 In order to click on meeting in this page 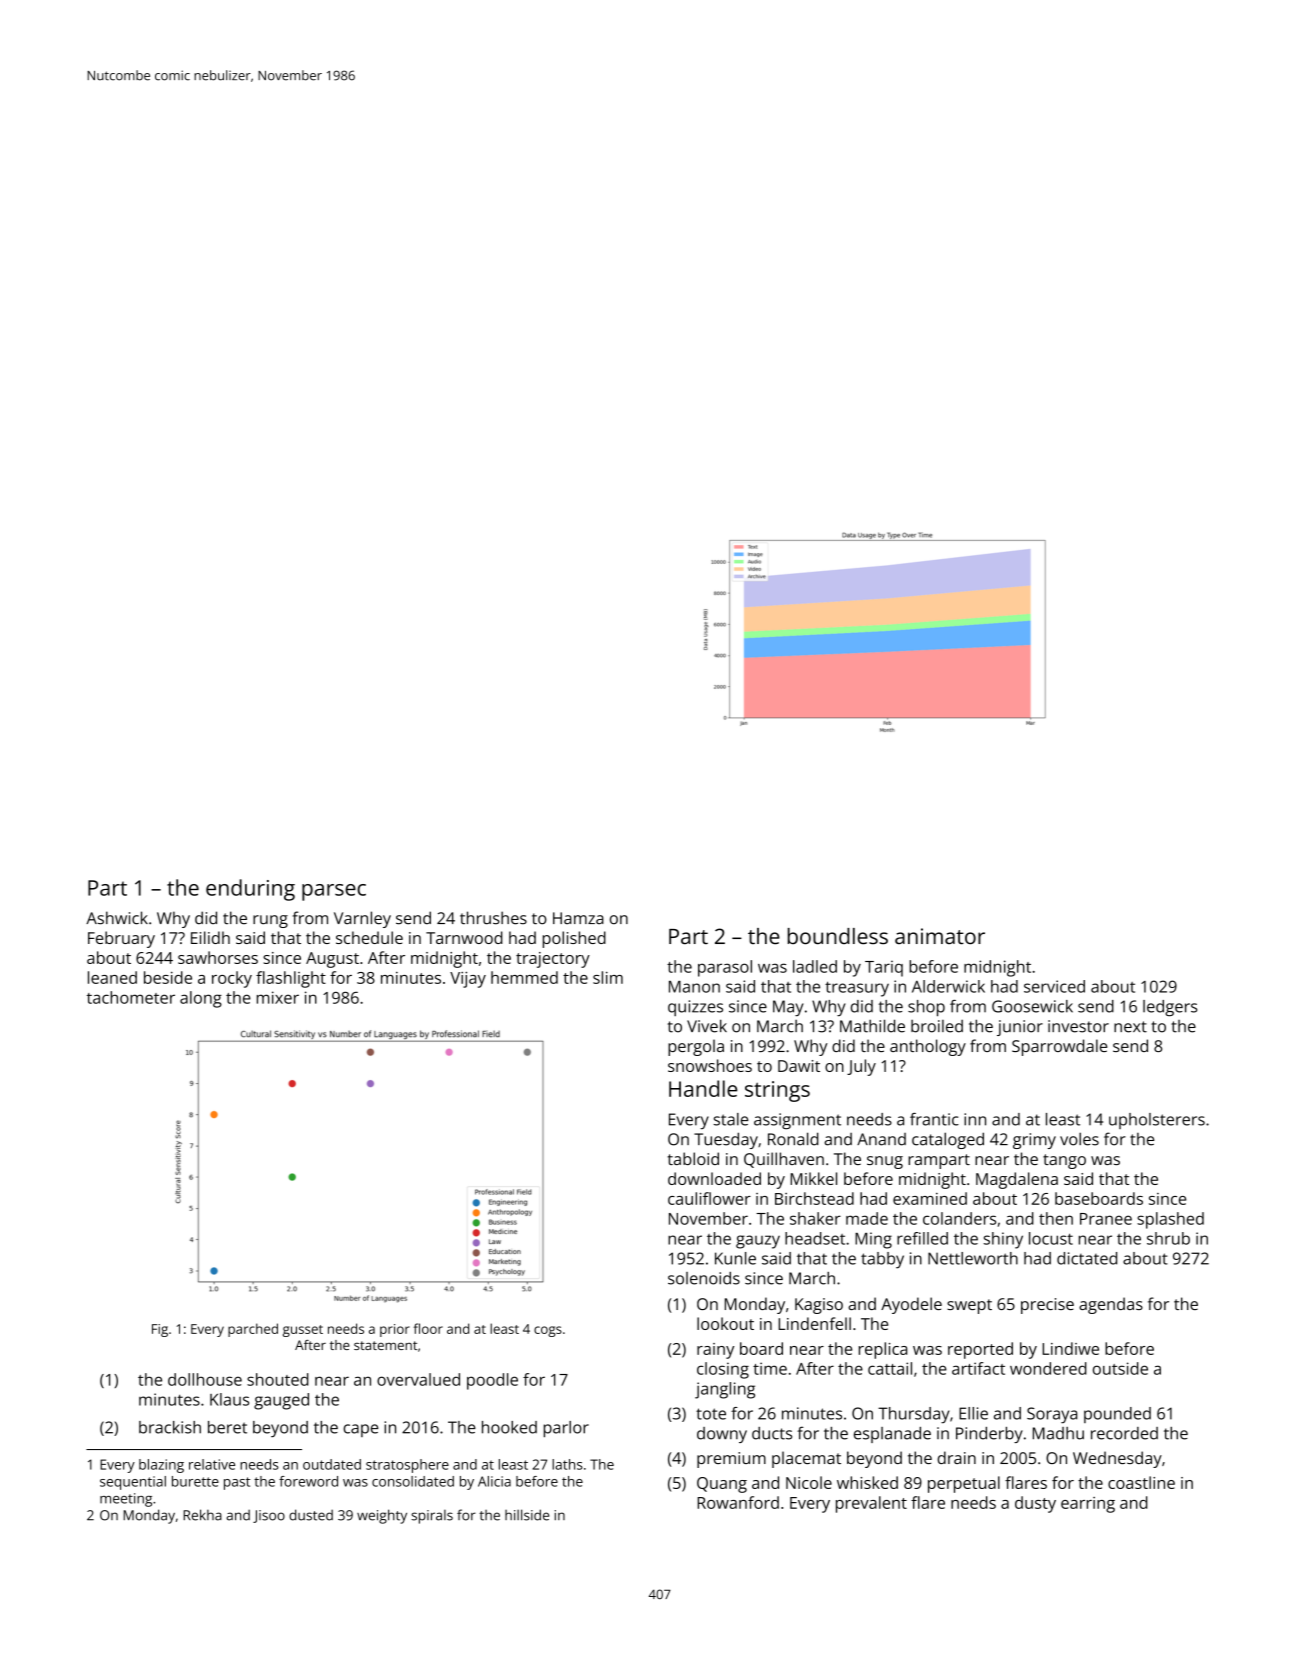, I will do `click(126, 1500)`.
